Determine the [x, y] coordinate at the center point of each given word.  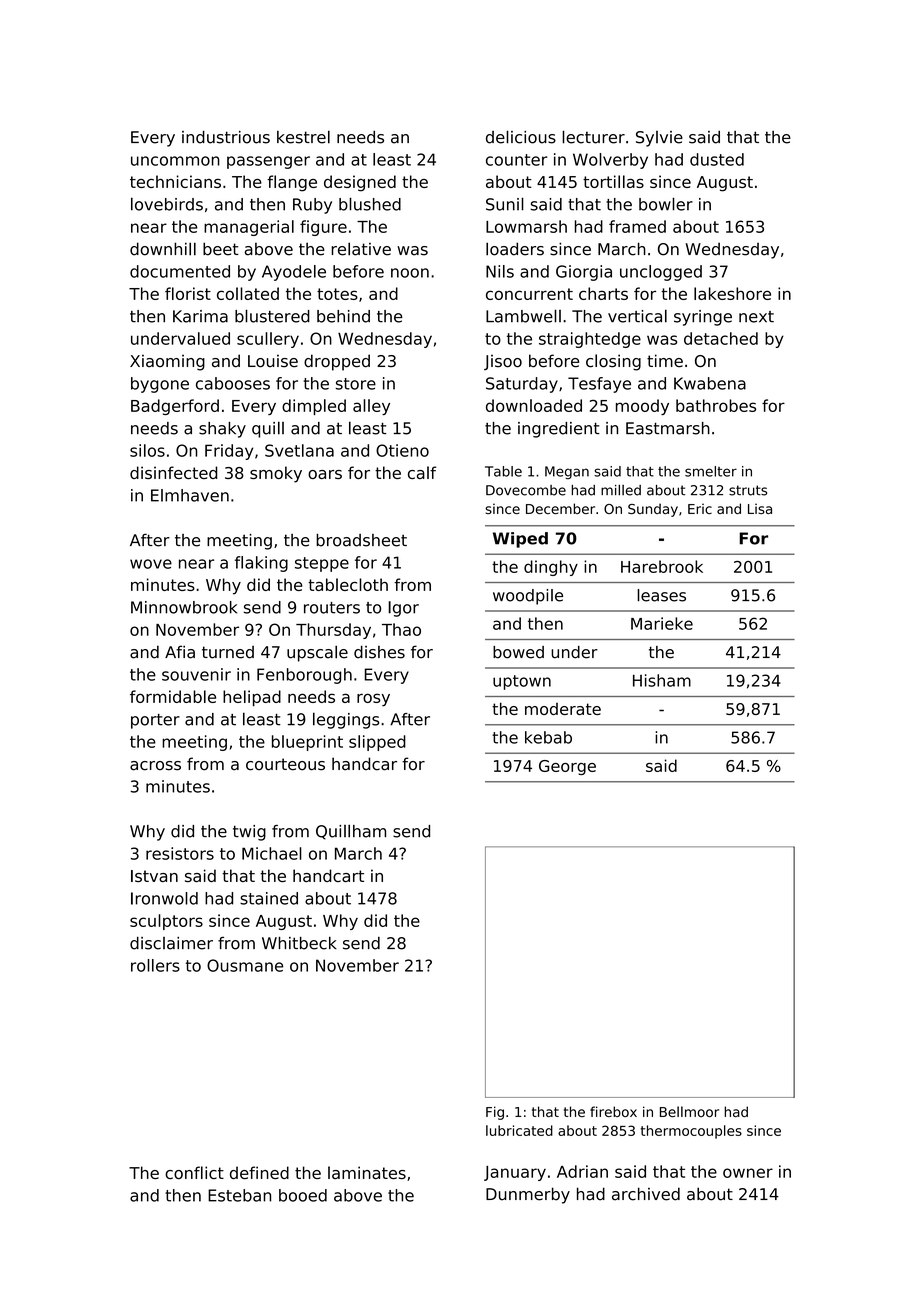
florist [188, 293]
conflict [194, 1172]
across [155, 766]
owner [748, 1173]
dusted [717, 159]
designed [360, 183]
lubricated [519, 1130]
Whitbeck [299, 943]
